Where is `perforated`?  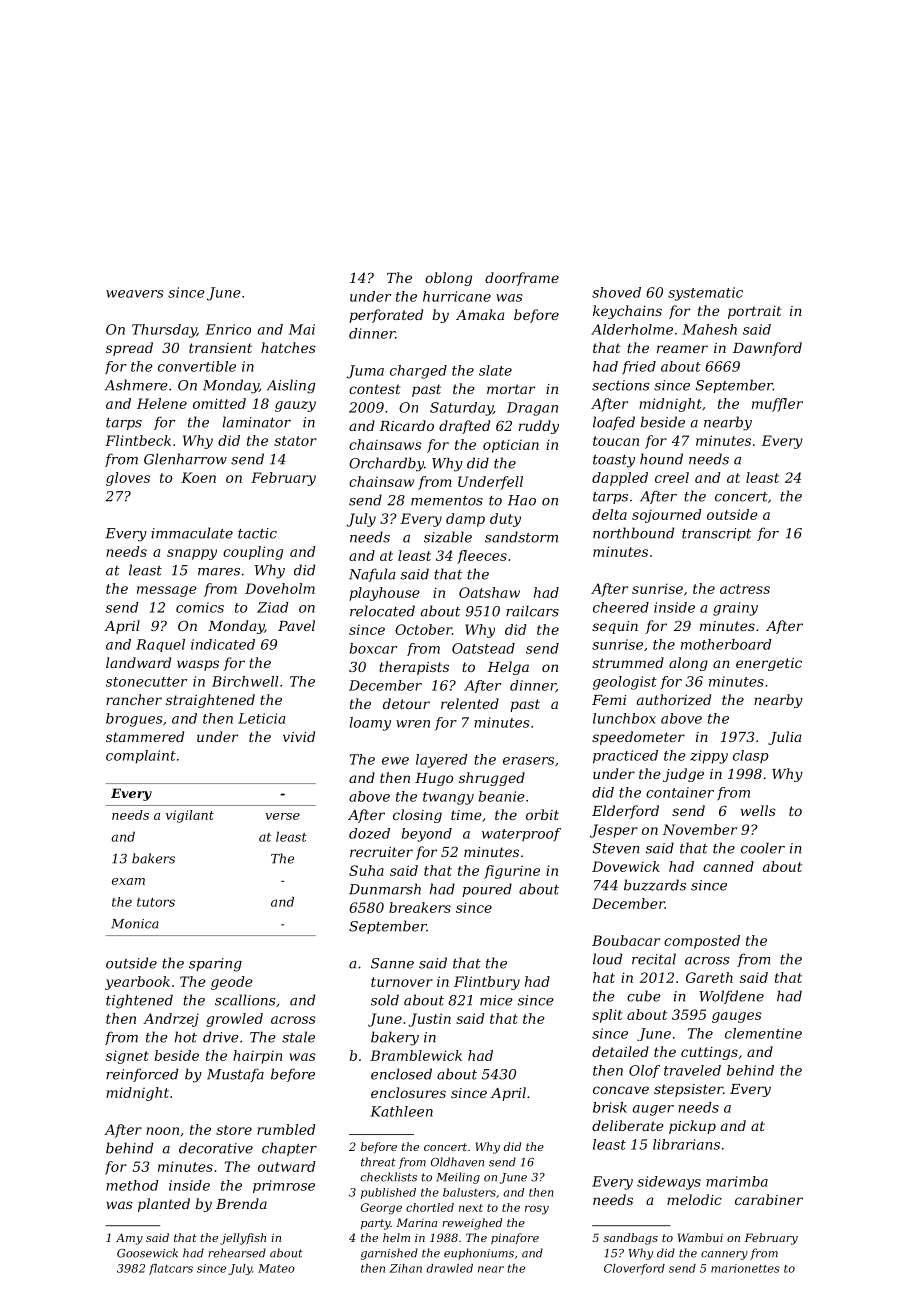 perforated is located at coordinates (386, 316).
